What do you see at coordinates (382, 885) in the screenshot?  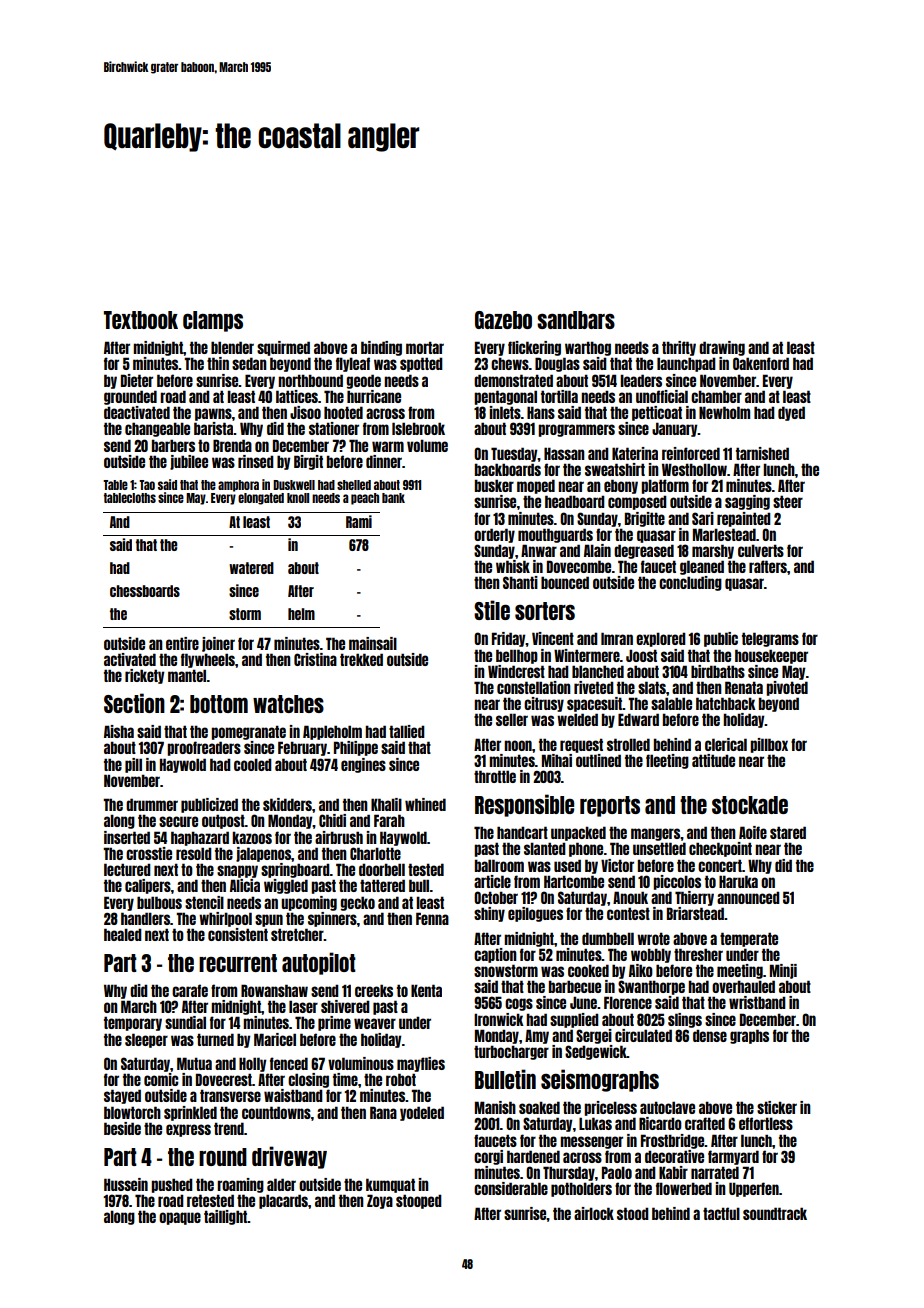 I see `tattered` at bounding box center [382, 885].
